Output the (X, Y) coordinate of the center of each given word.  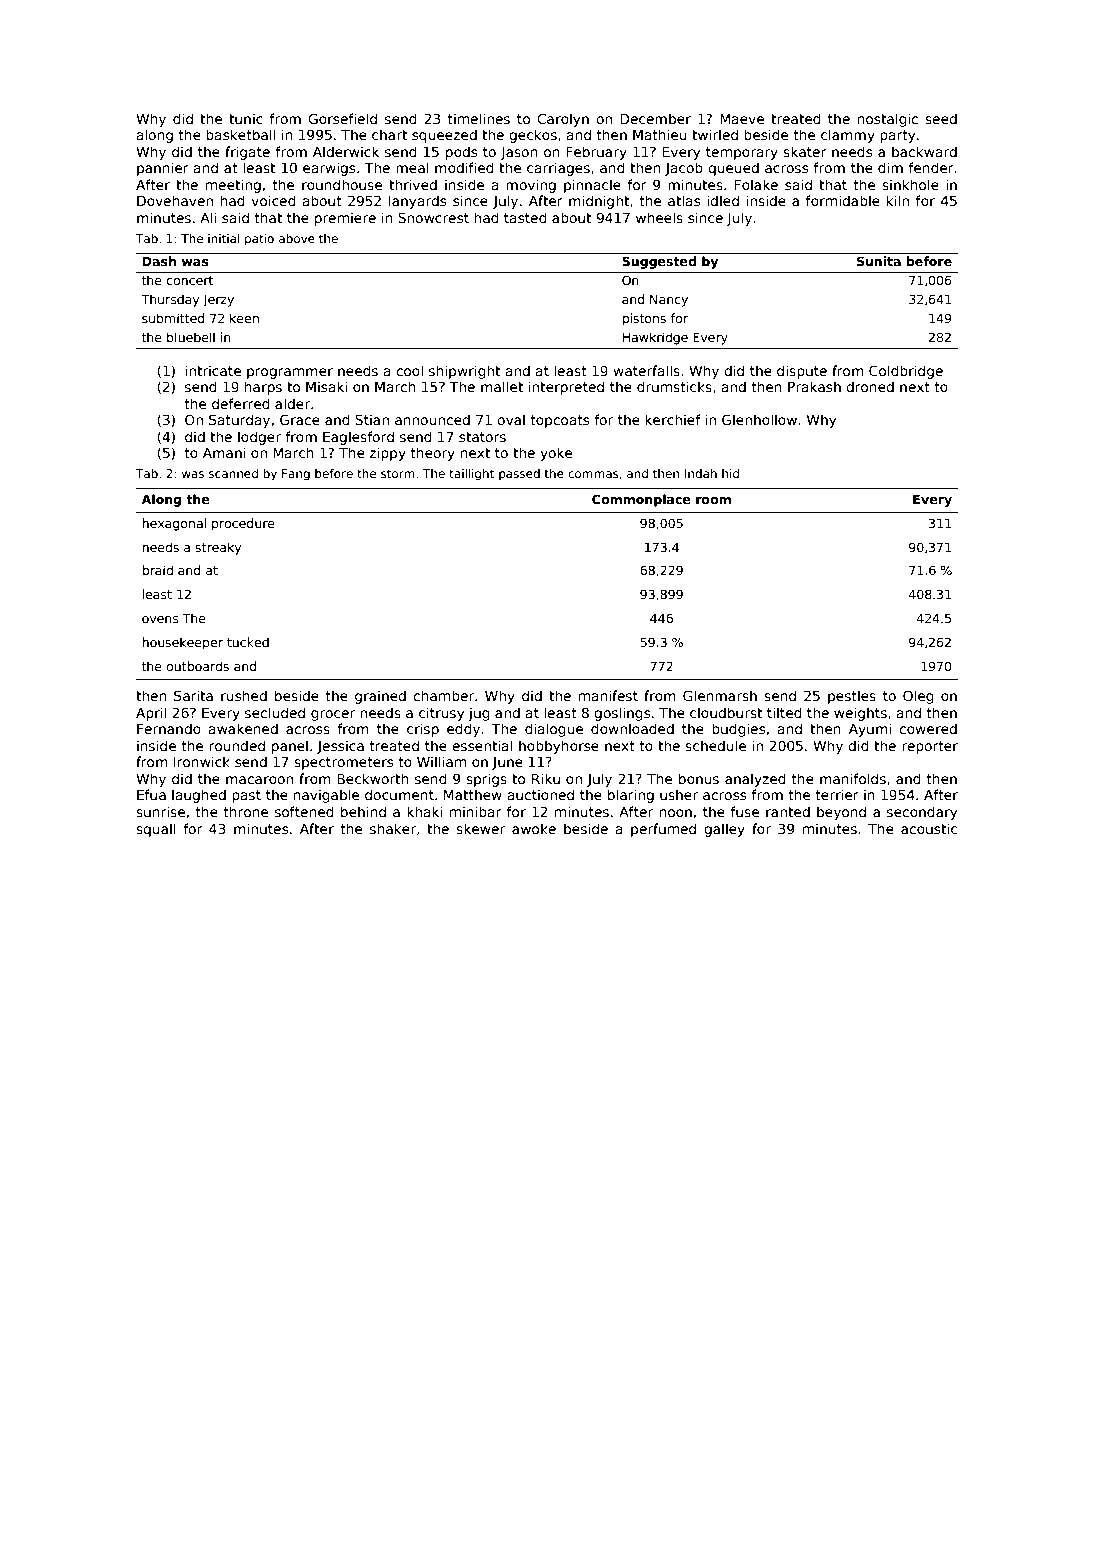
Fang (296, 475)
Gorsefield (342, 118)
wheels (659, 217)
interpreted (566, 388)
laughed (199, 796)
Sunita (879, 261)
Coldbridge (906, 372)
